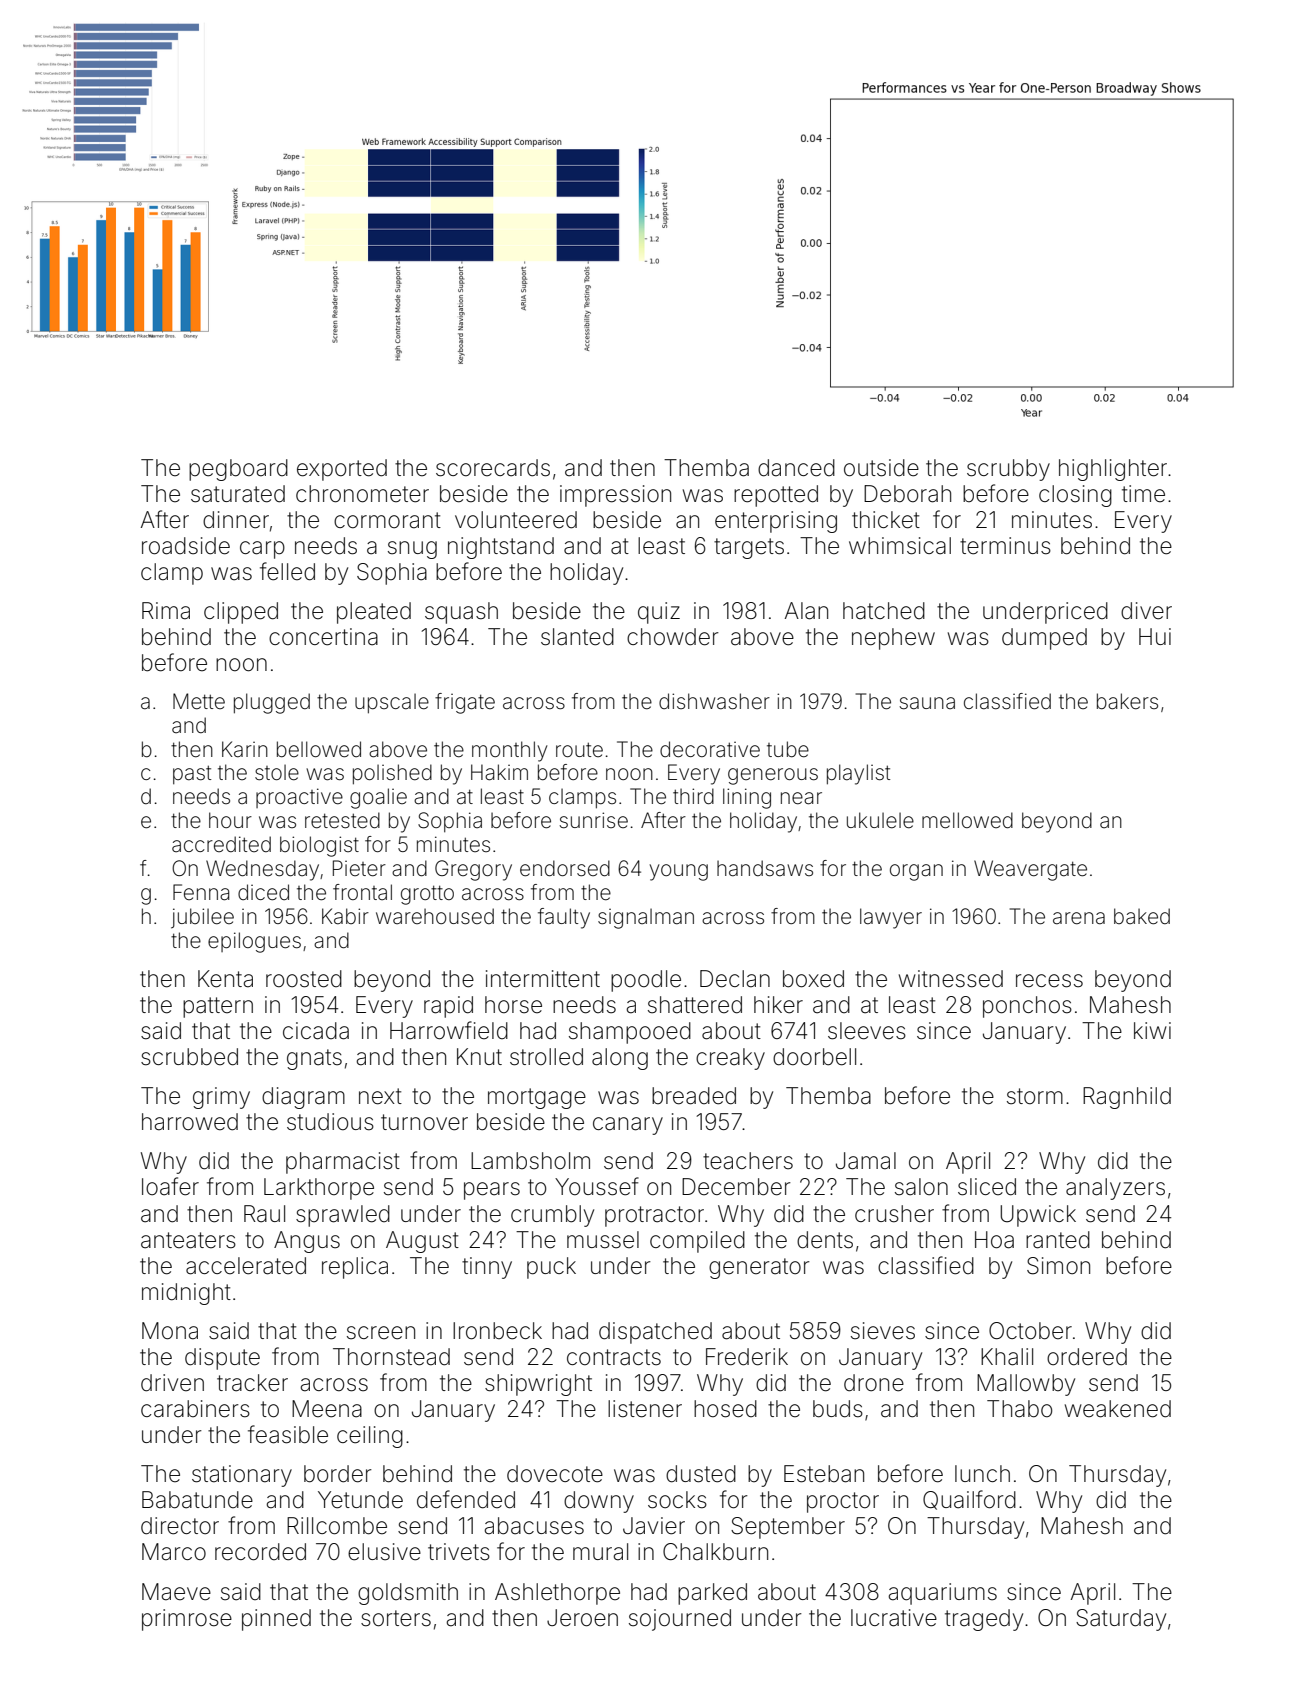  What do you see at coordinates (246, 1266) in the screenshot?
I see `accelerated` at bounding box center [246, 1266].
